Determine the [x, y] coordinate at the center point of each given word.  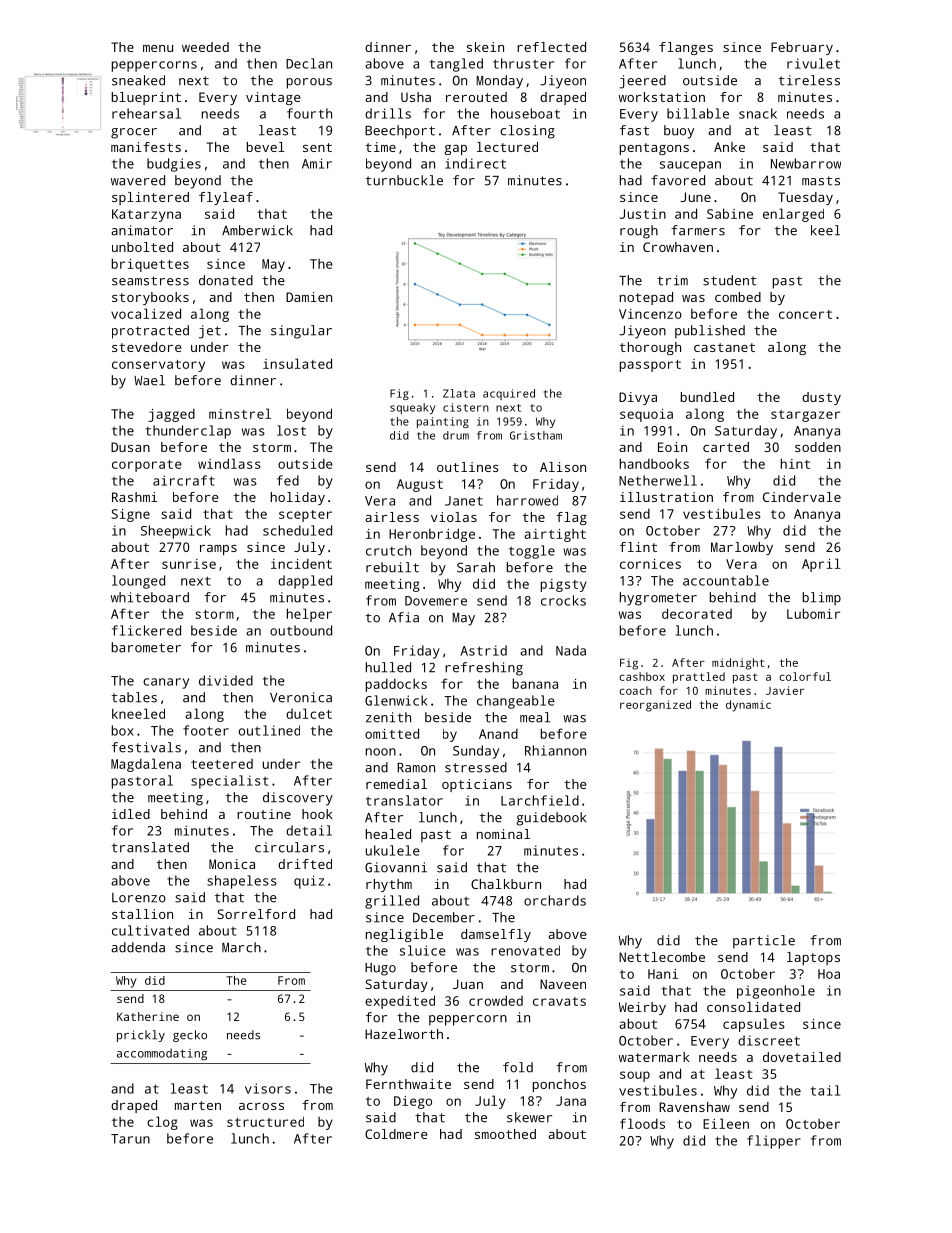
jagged [171, 415]
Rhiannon [555, 750]
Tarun [130, 1139]
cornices [650, 564]
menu [158, 48]
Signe [131, 515]
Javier [785, 690]
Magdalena [146, 765]
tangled [456, 65]
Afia [404, 617]
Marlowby [742, 548]
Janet [464, 501]
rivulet [813, 63]
